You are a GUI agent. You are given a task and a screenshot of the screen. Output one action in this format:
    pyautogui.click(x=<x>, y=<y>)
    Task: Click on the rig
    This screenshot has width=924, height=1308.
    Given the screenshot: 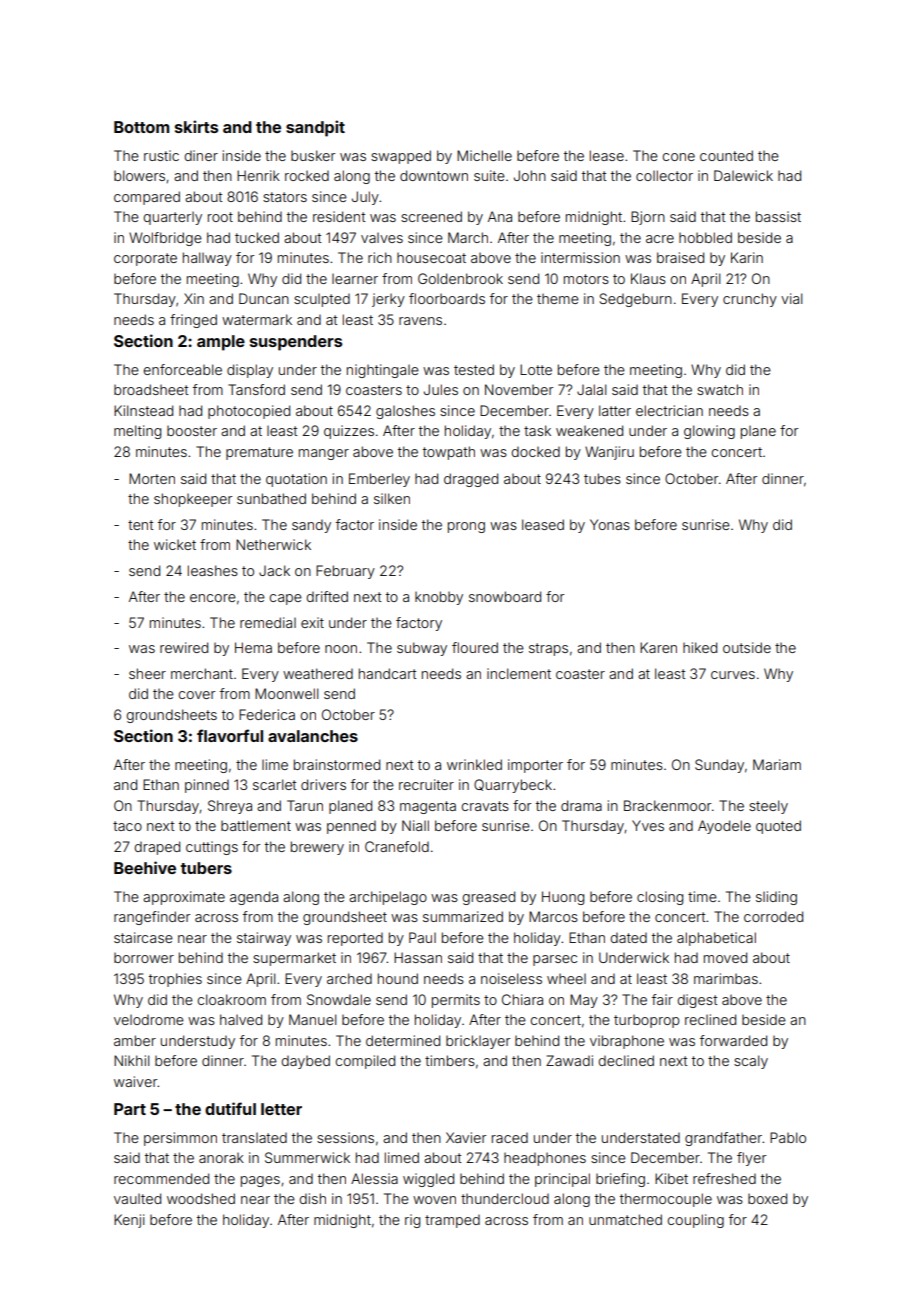 What is the action you would take?
    pyautogui.click(x=412, y=1221)
